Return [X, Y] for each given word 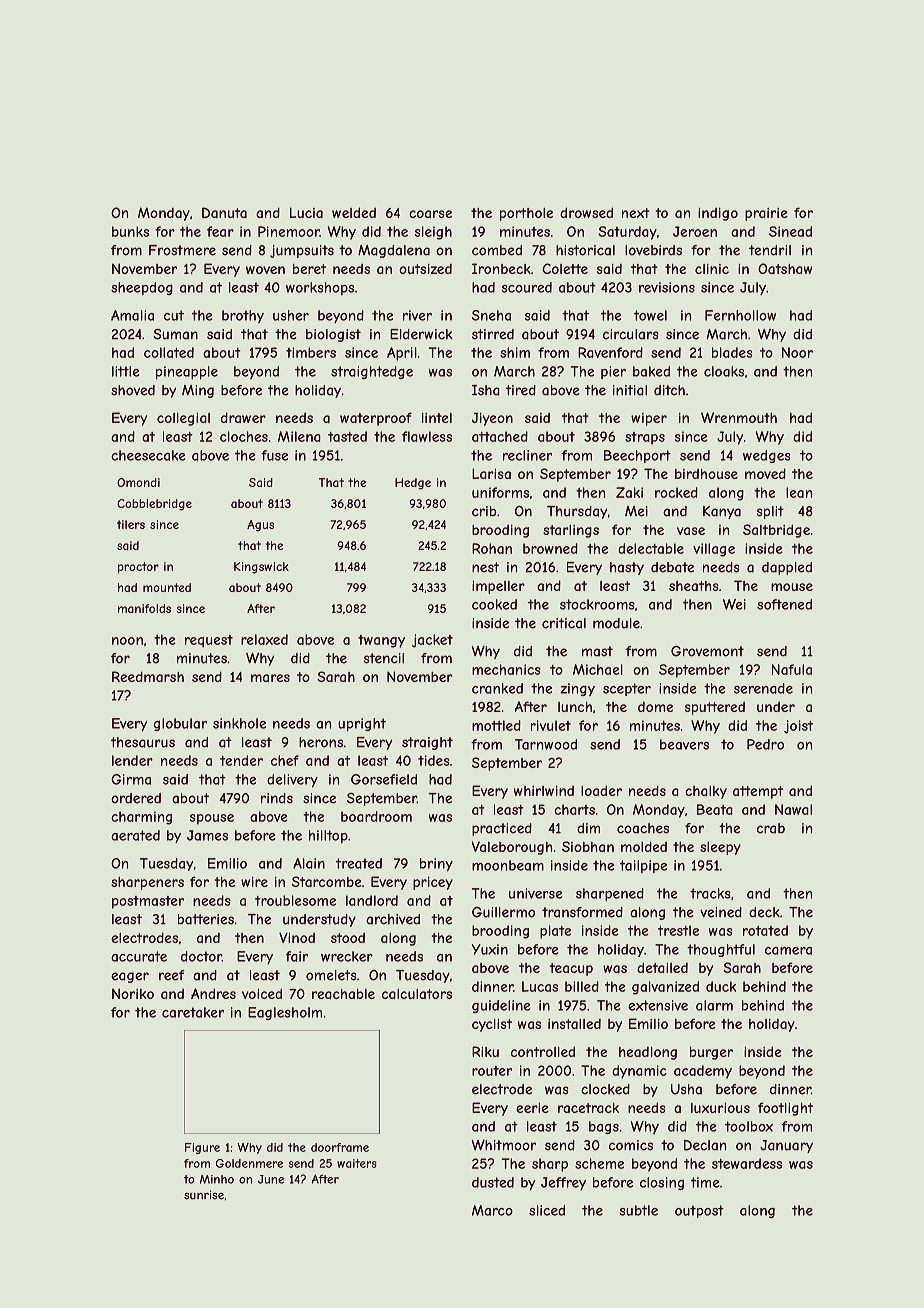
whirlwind [544, 791]
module [616, 623]
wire [254, 882]
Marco [492, 1210]
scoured [526, 287]
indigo [718, 214]
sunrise [204, 1195]
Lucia [306, 212]
